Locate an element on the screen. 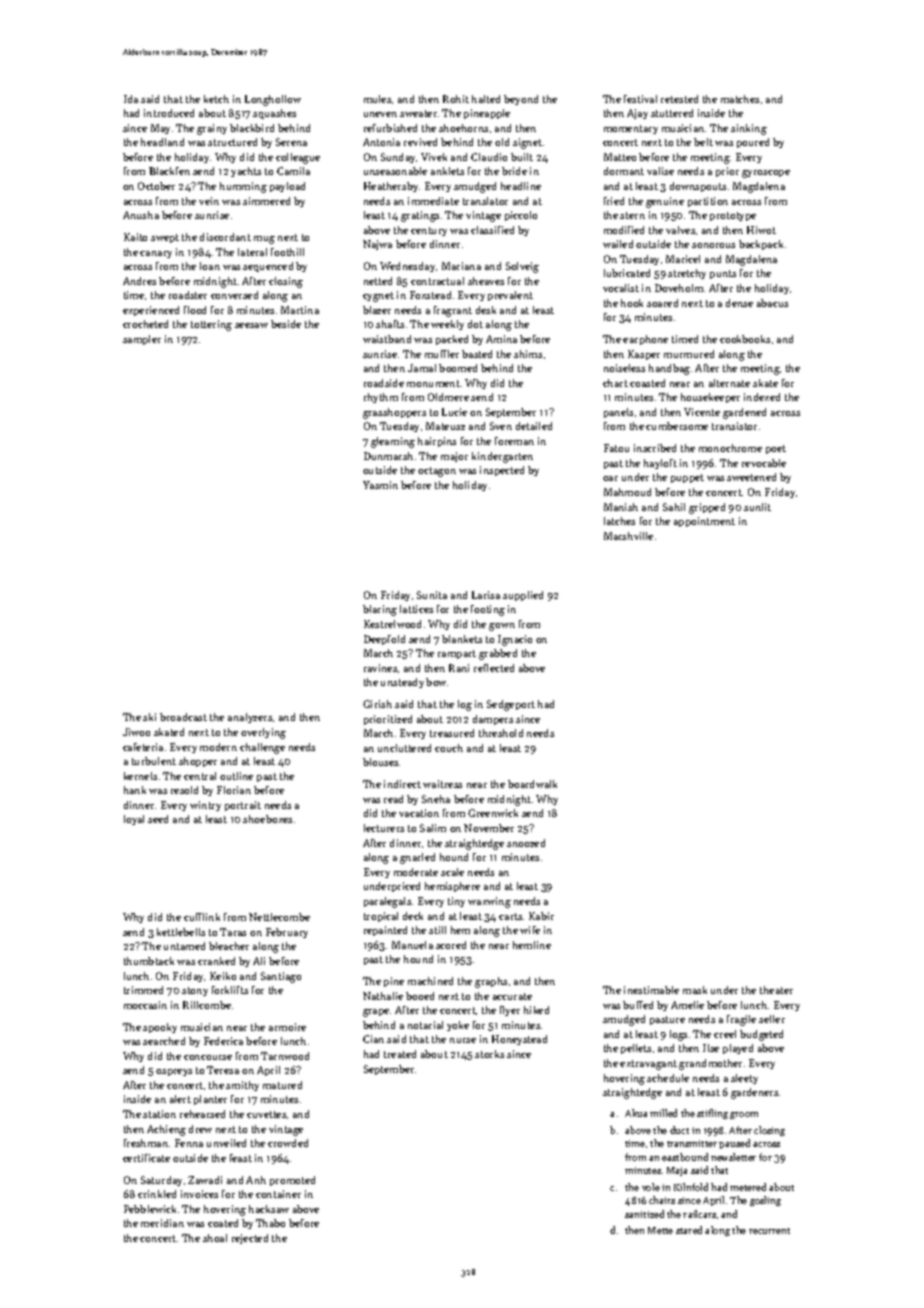  sampler is located at coordinates (142, 340).
